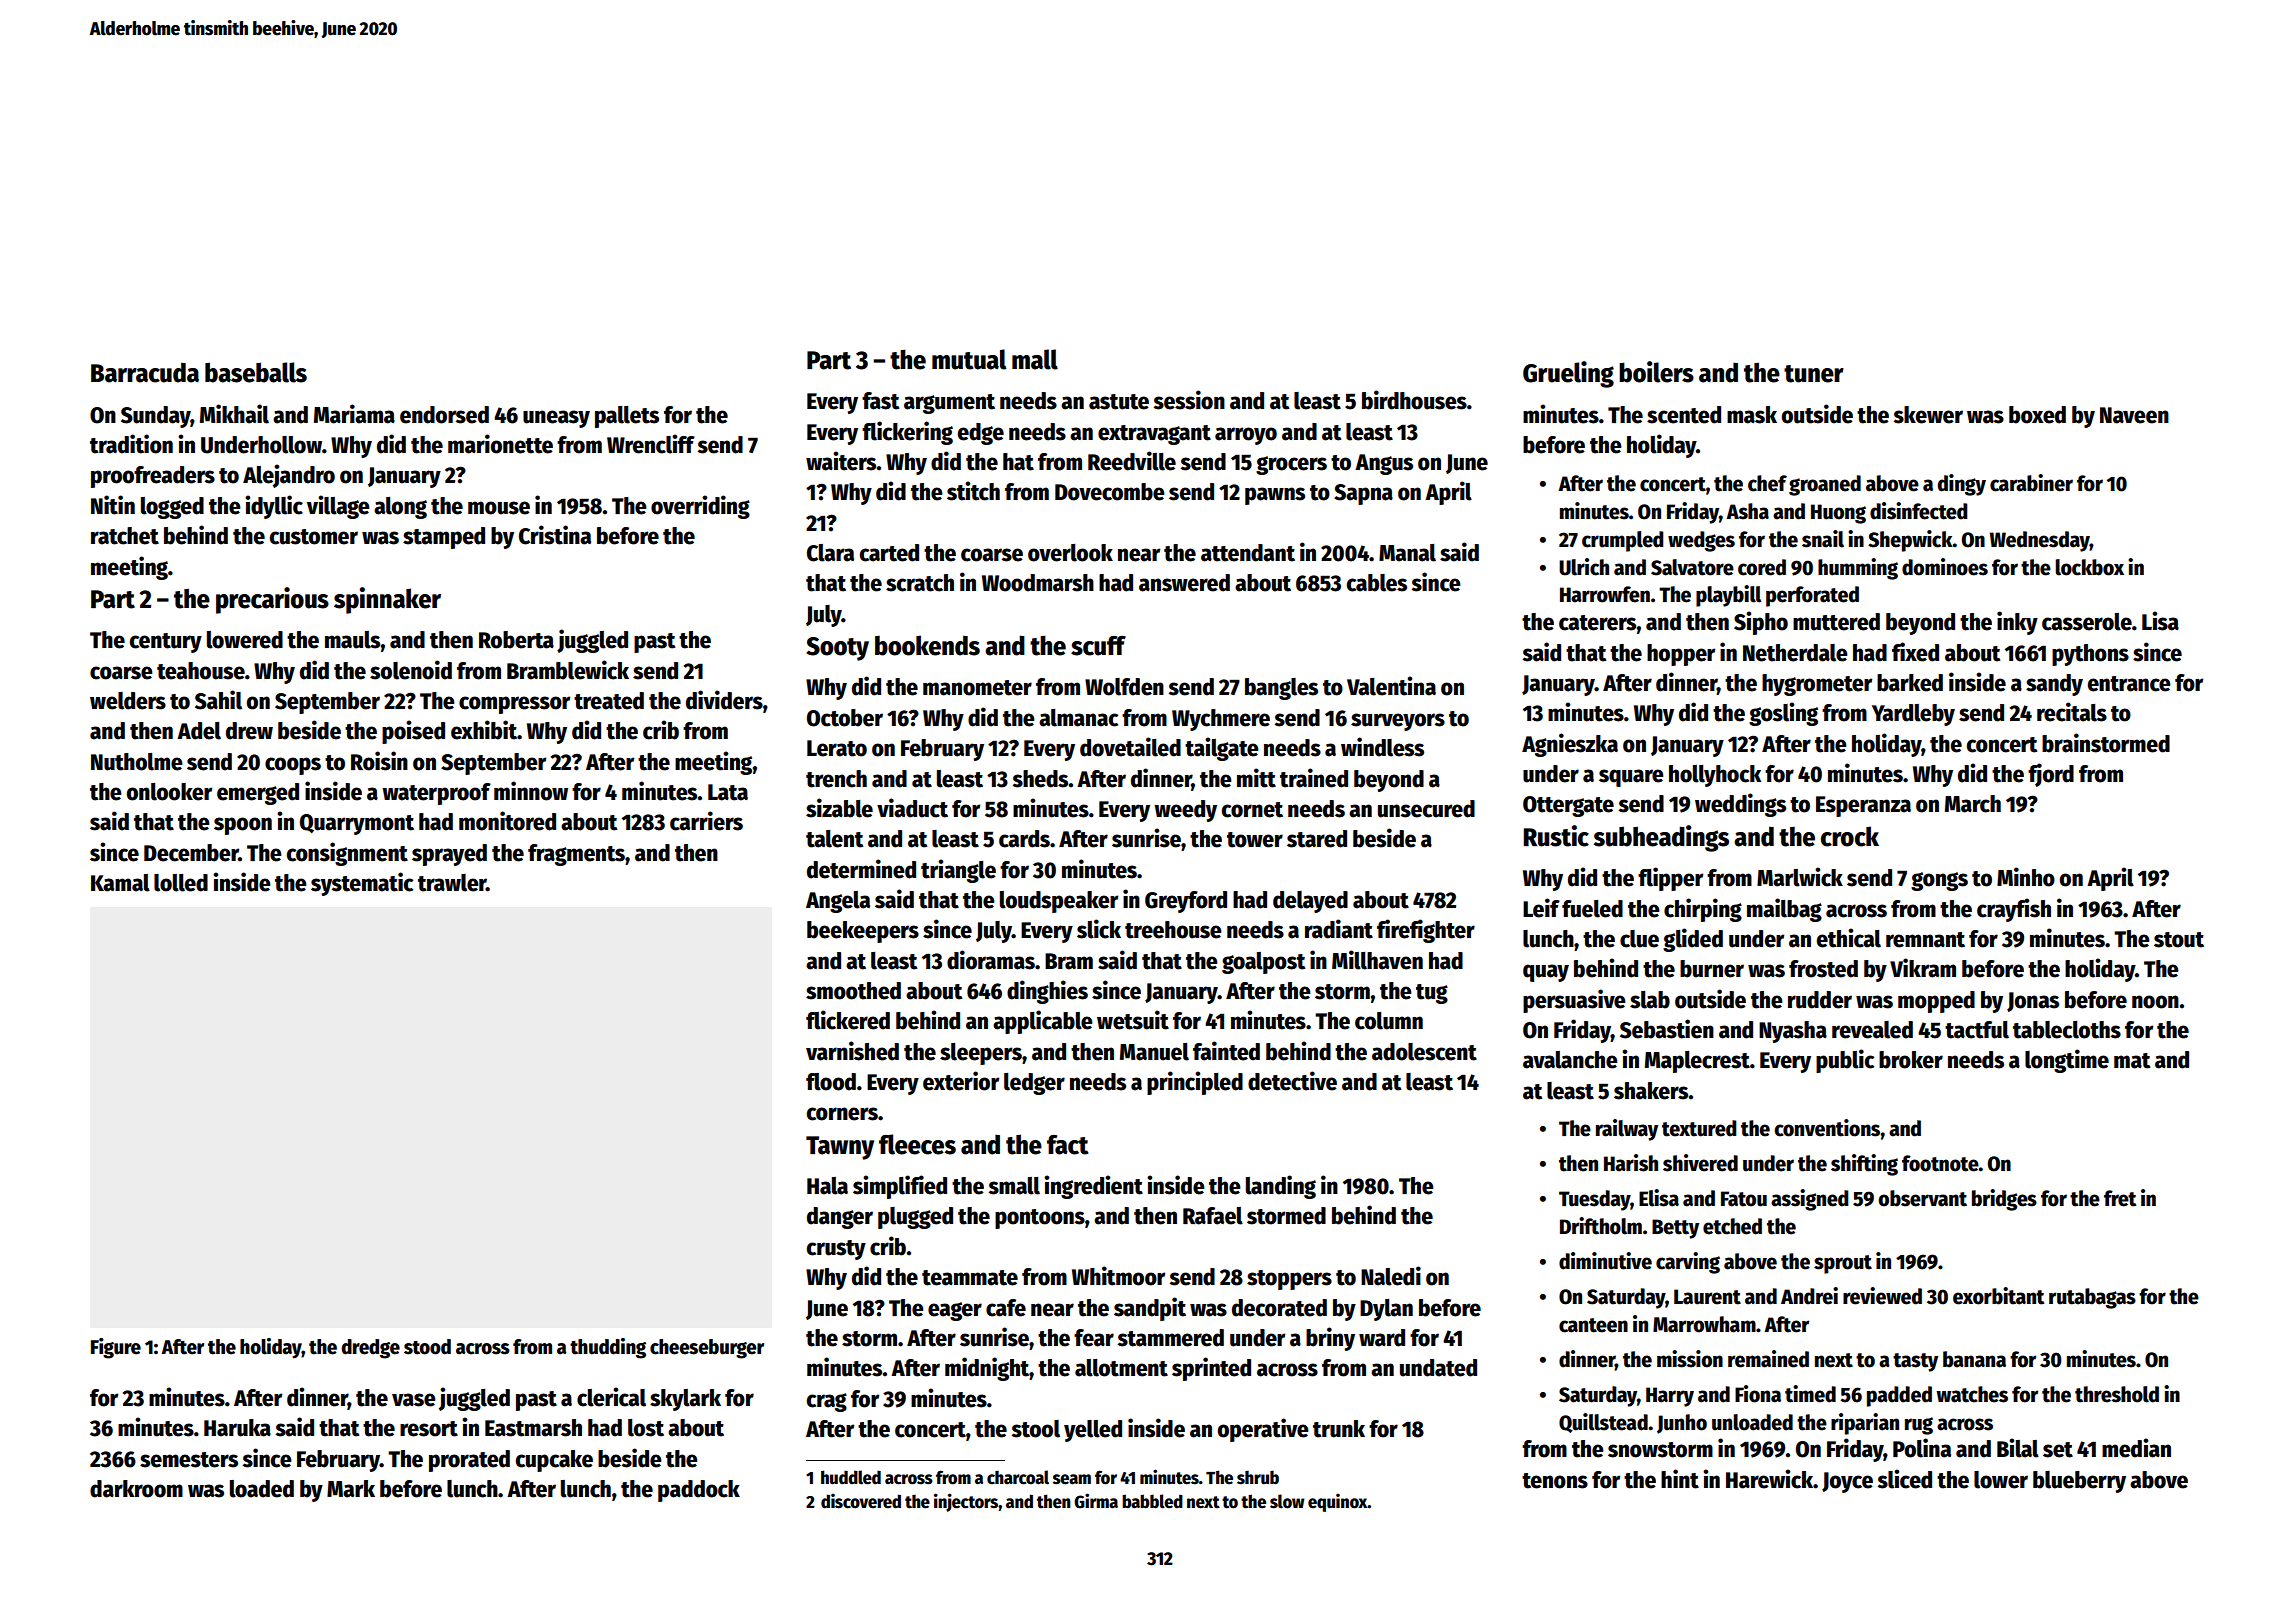 Image resolution: width=2295 pixels, height=1623 pixels. What do you see at coordinates (1289, 1280) in the screenshot?
I see `stoppers` at bounding box center [1289, 1280].
